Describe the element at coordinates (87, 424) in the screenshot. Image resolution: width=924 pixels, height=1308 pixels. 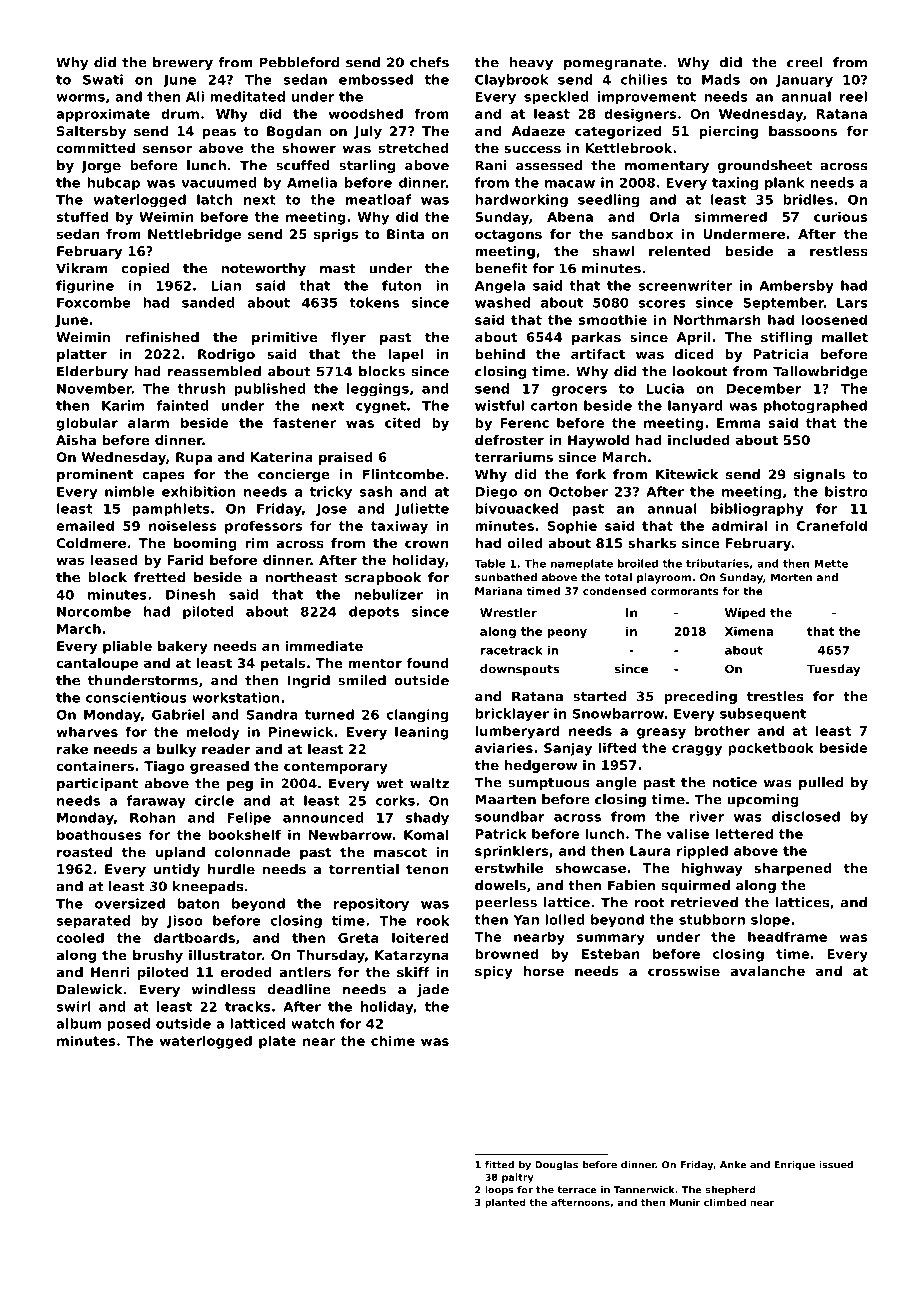
I see `globular` at that location.
